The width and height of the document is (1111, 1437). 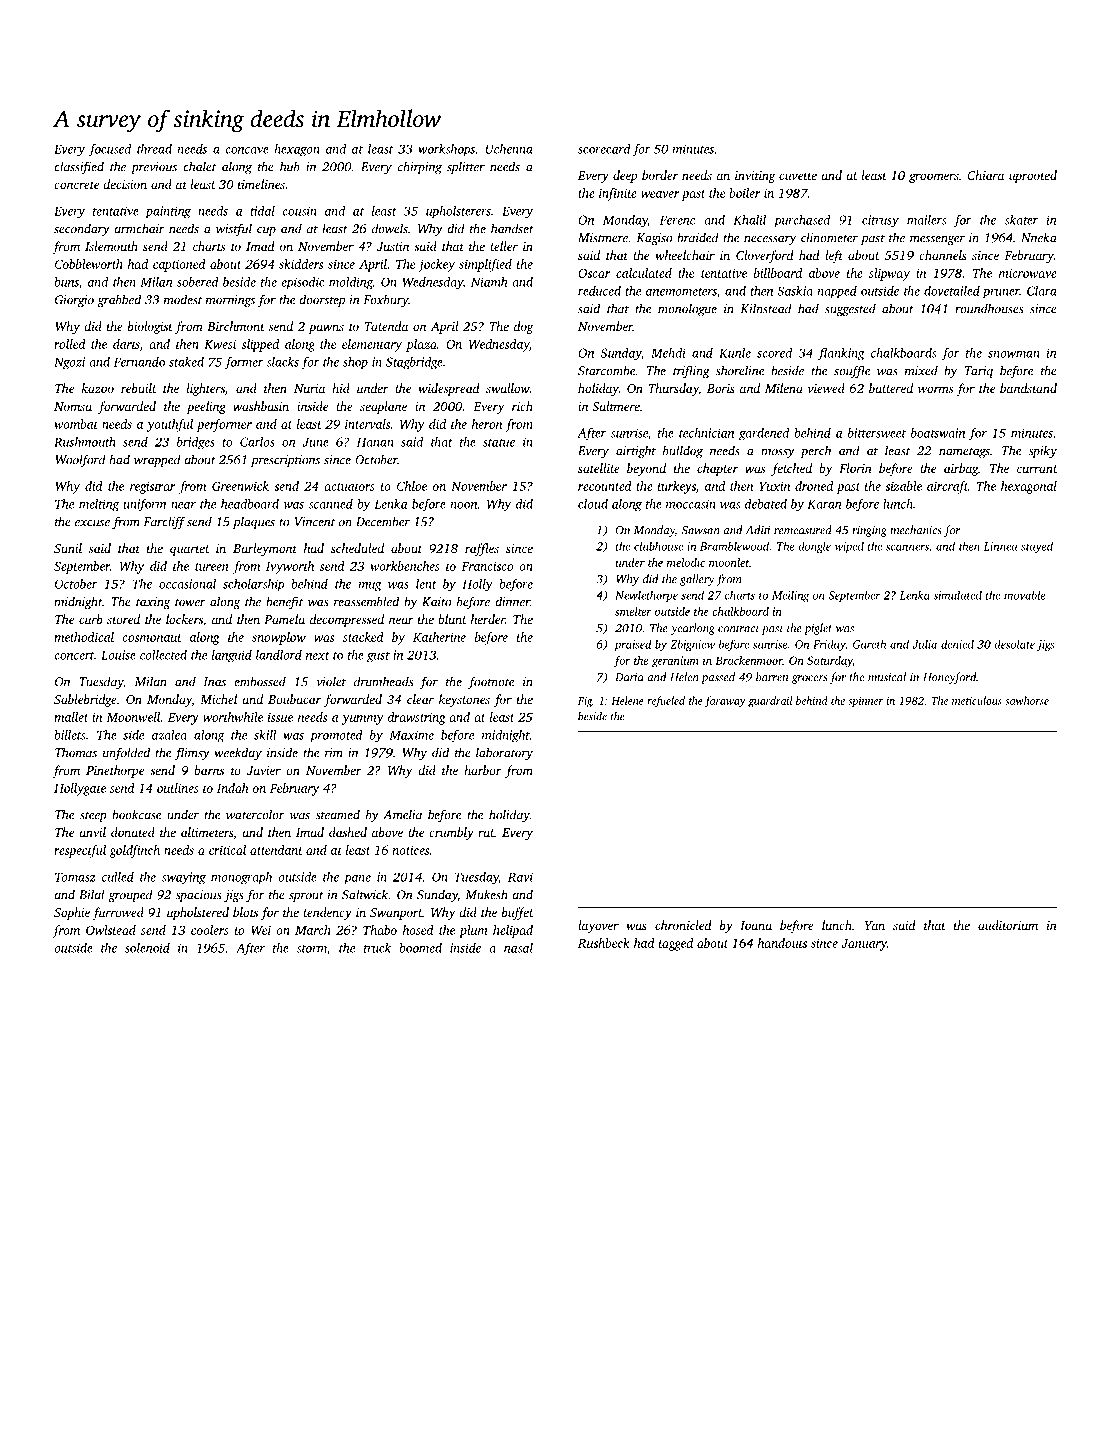 I want to click on harbor, so click(x=483, y=770).
